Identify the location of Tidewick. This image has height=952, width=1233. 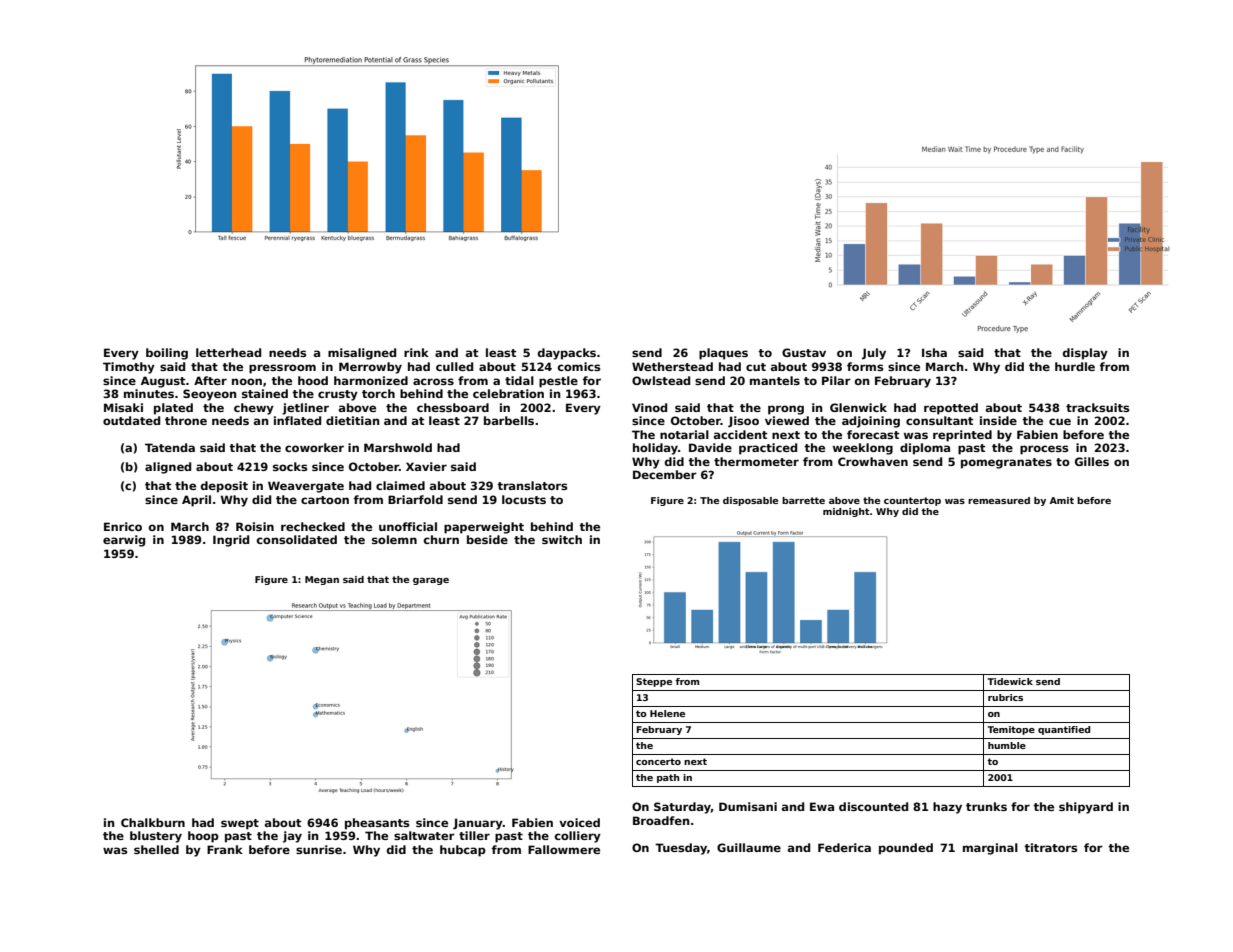
(1010, 681).
